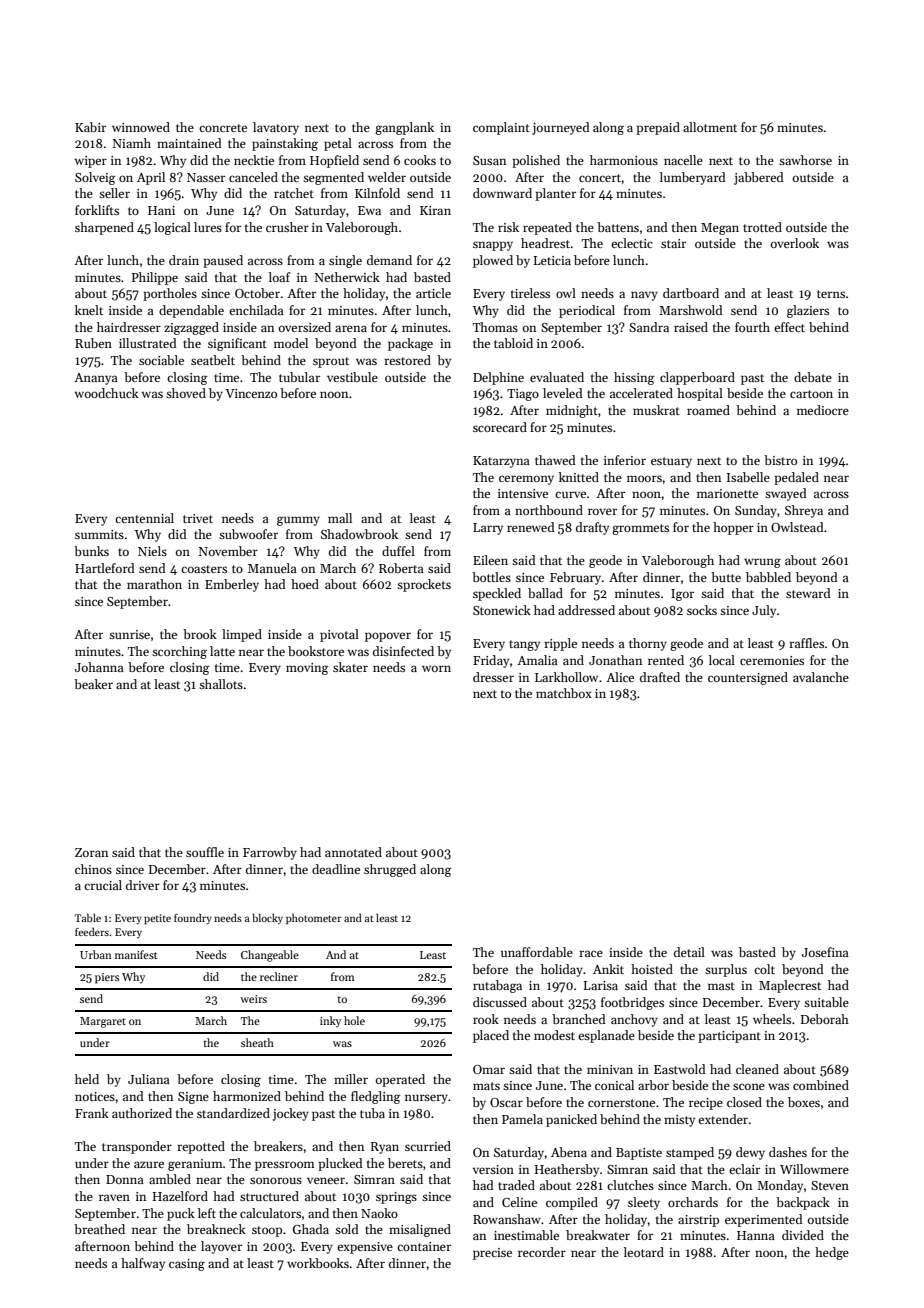 The image size is (924, 1308). I want to click on winnowed, so click(141, 127).
